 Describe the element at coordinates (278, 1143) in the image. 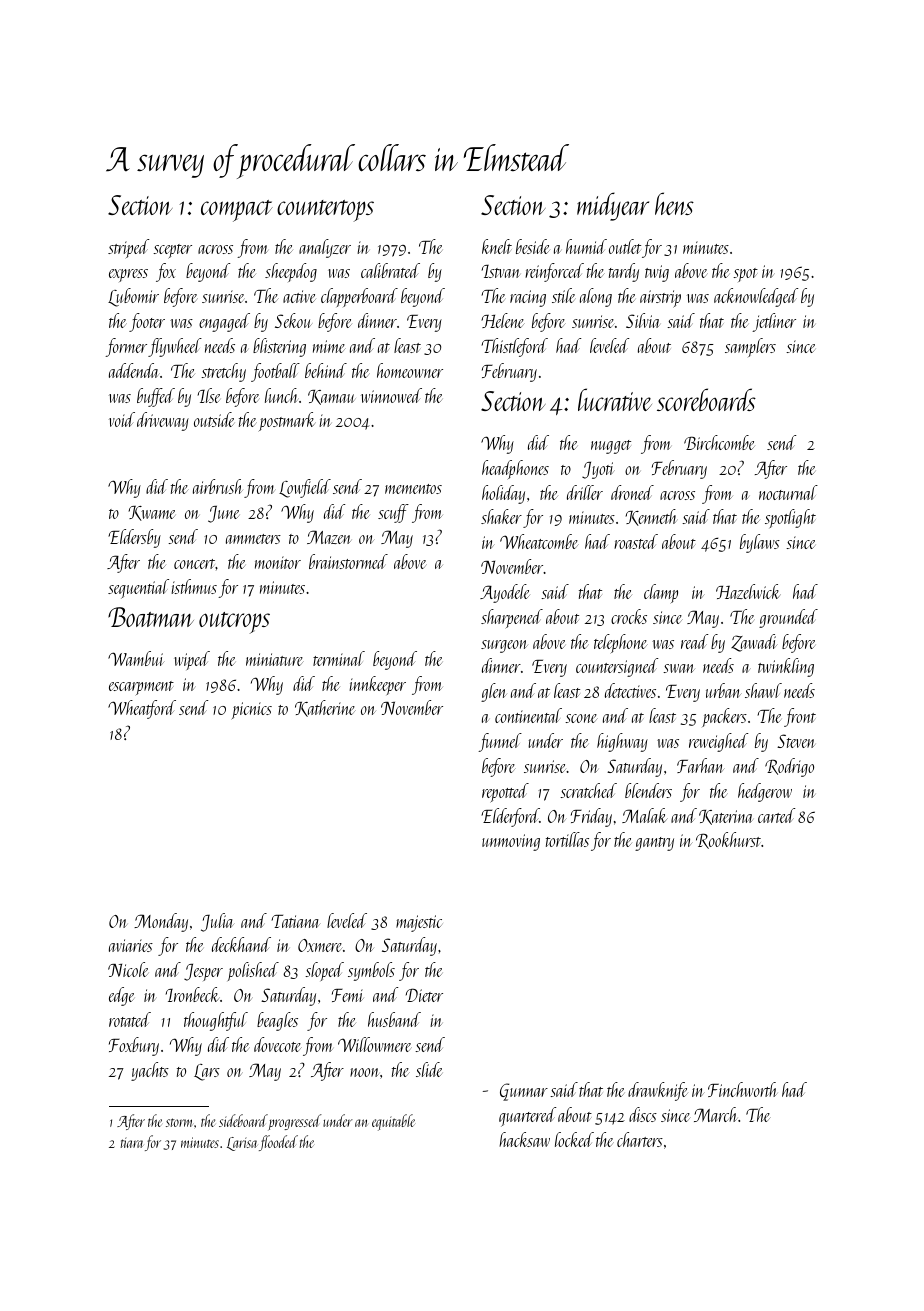

I see `flooded` at that location.
